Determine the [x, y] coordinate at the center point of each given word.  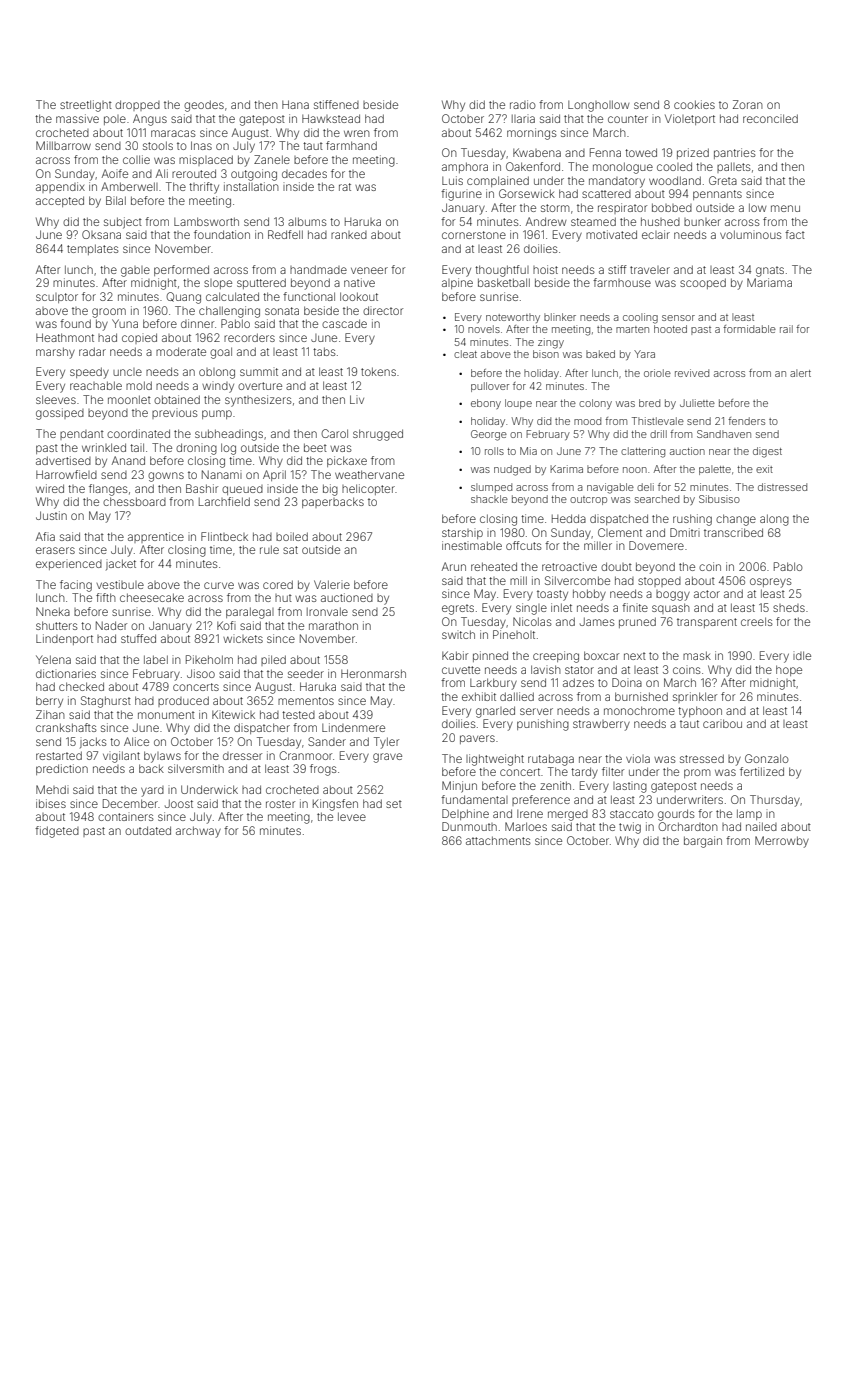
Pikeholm [209, 659]
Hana [295, 104]
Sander [327, 741]
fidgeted [57, 832]
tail [137, 447]
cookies [694, 104]
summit [259, 372]
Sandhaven [724, 434]
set [394, 804]
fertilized [762, 771]
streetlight [86, 106]
